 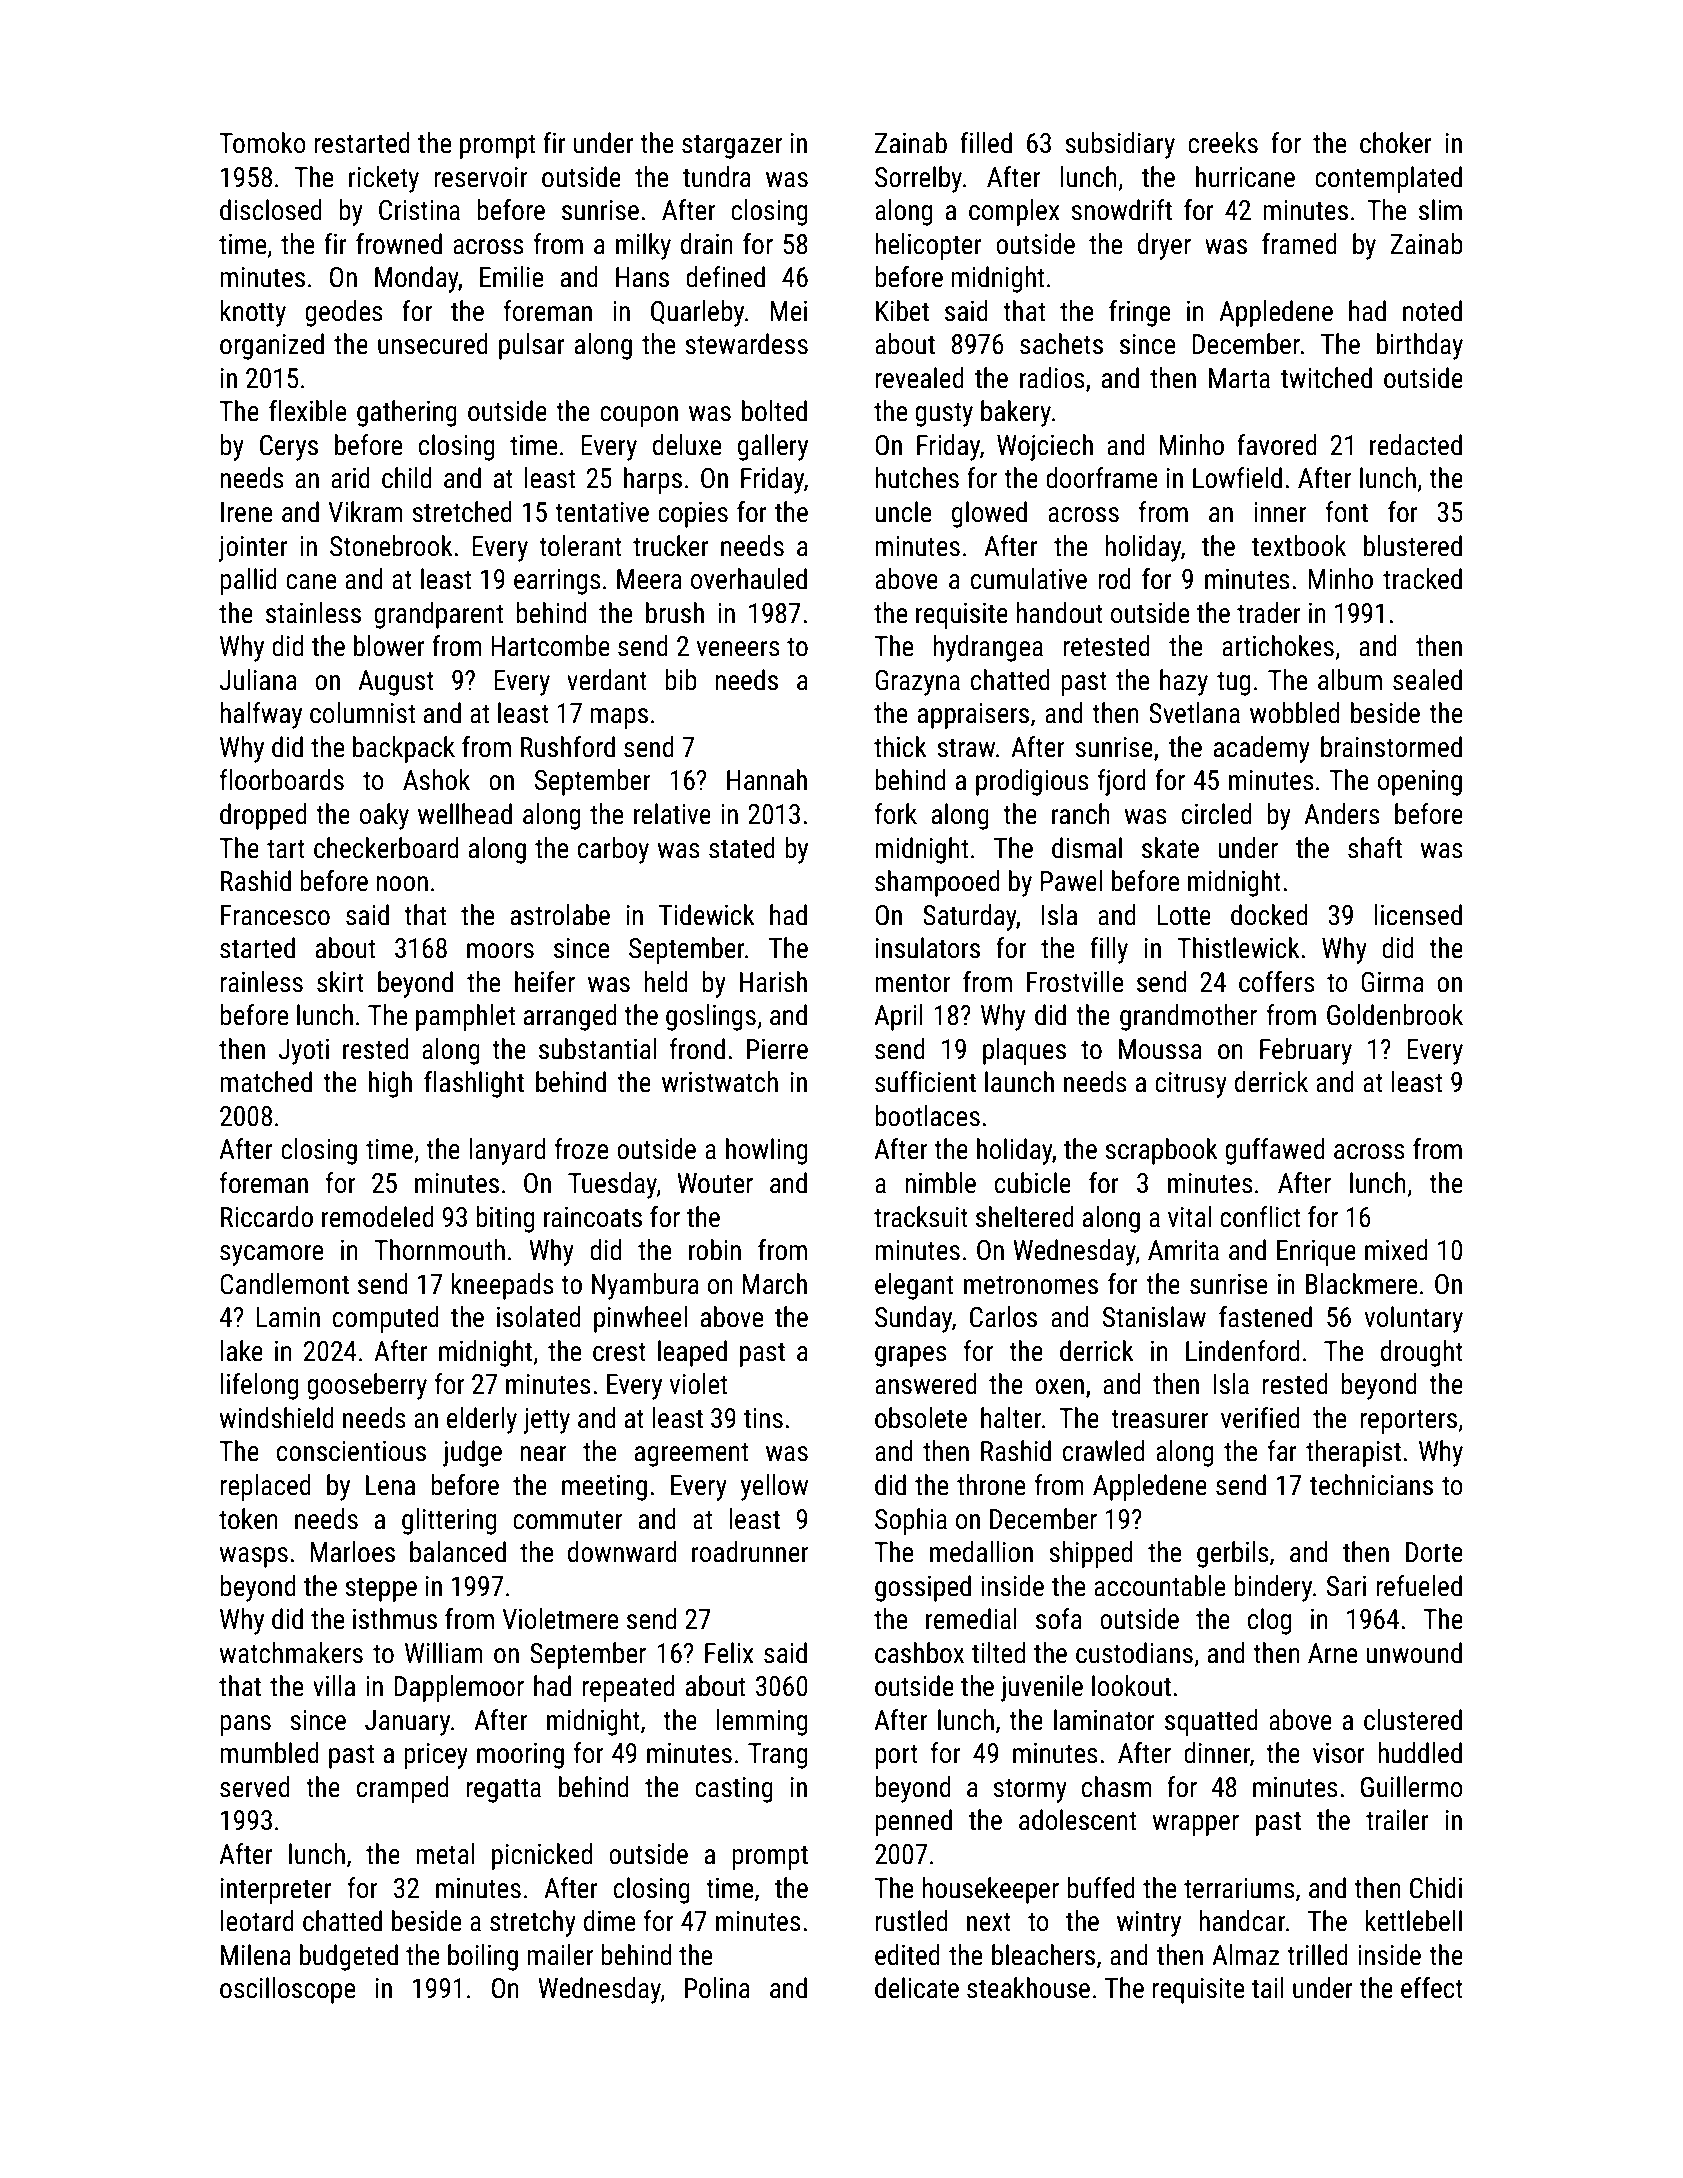 What do you see at coordinates (1395, 1015) in the image?
I see `Goldenbrook` at bounding box center [1395, 1015].
